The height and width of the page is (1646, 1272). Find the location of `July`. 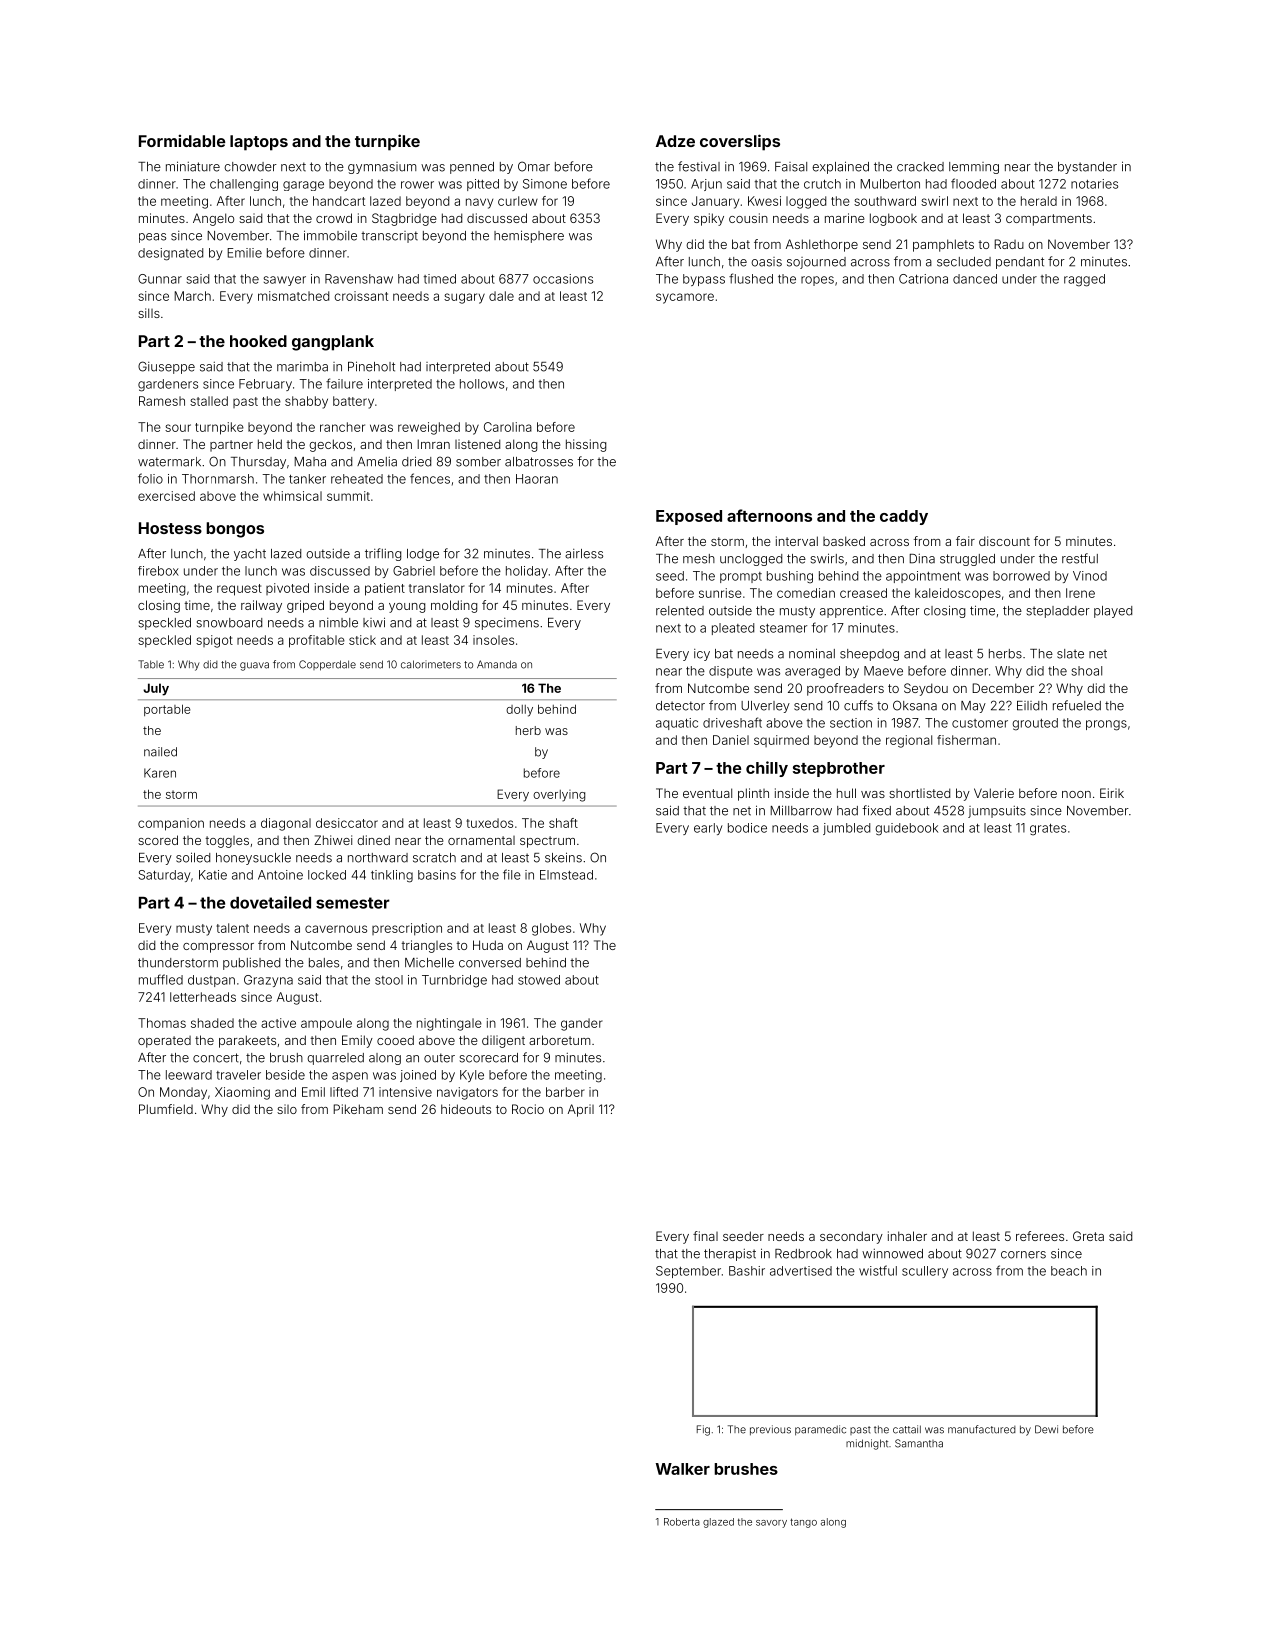

July is located at coordinates (156, 689).
